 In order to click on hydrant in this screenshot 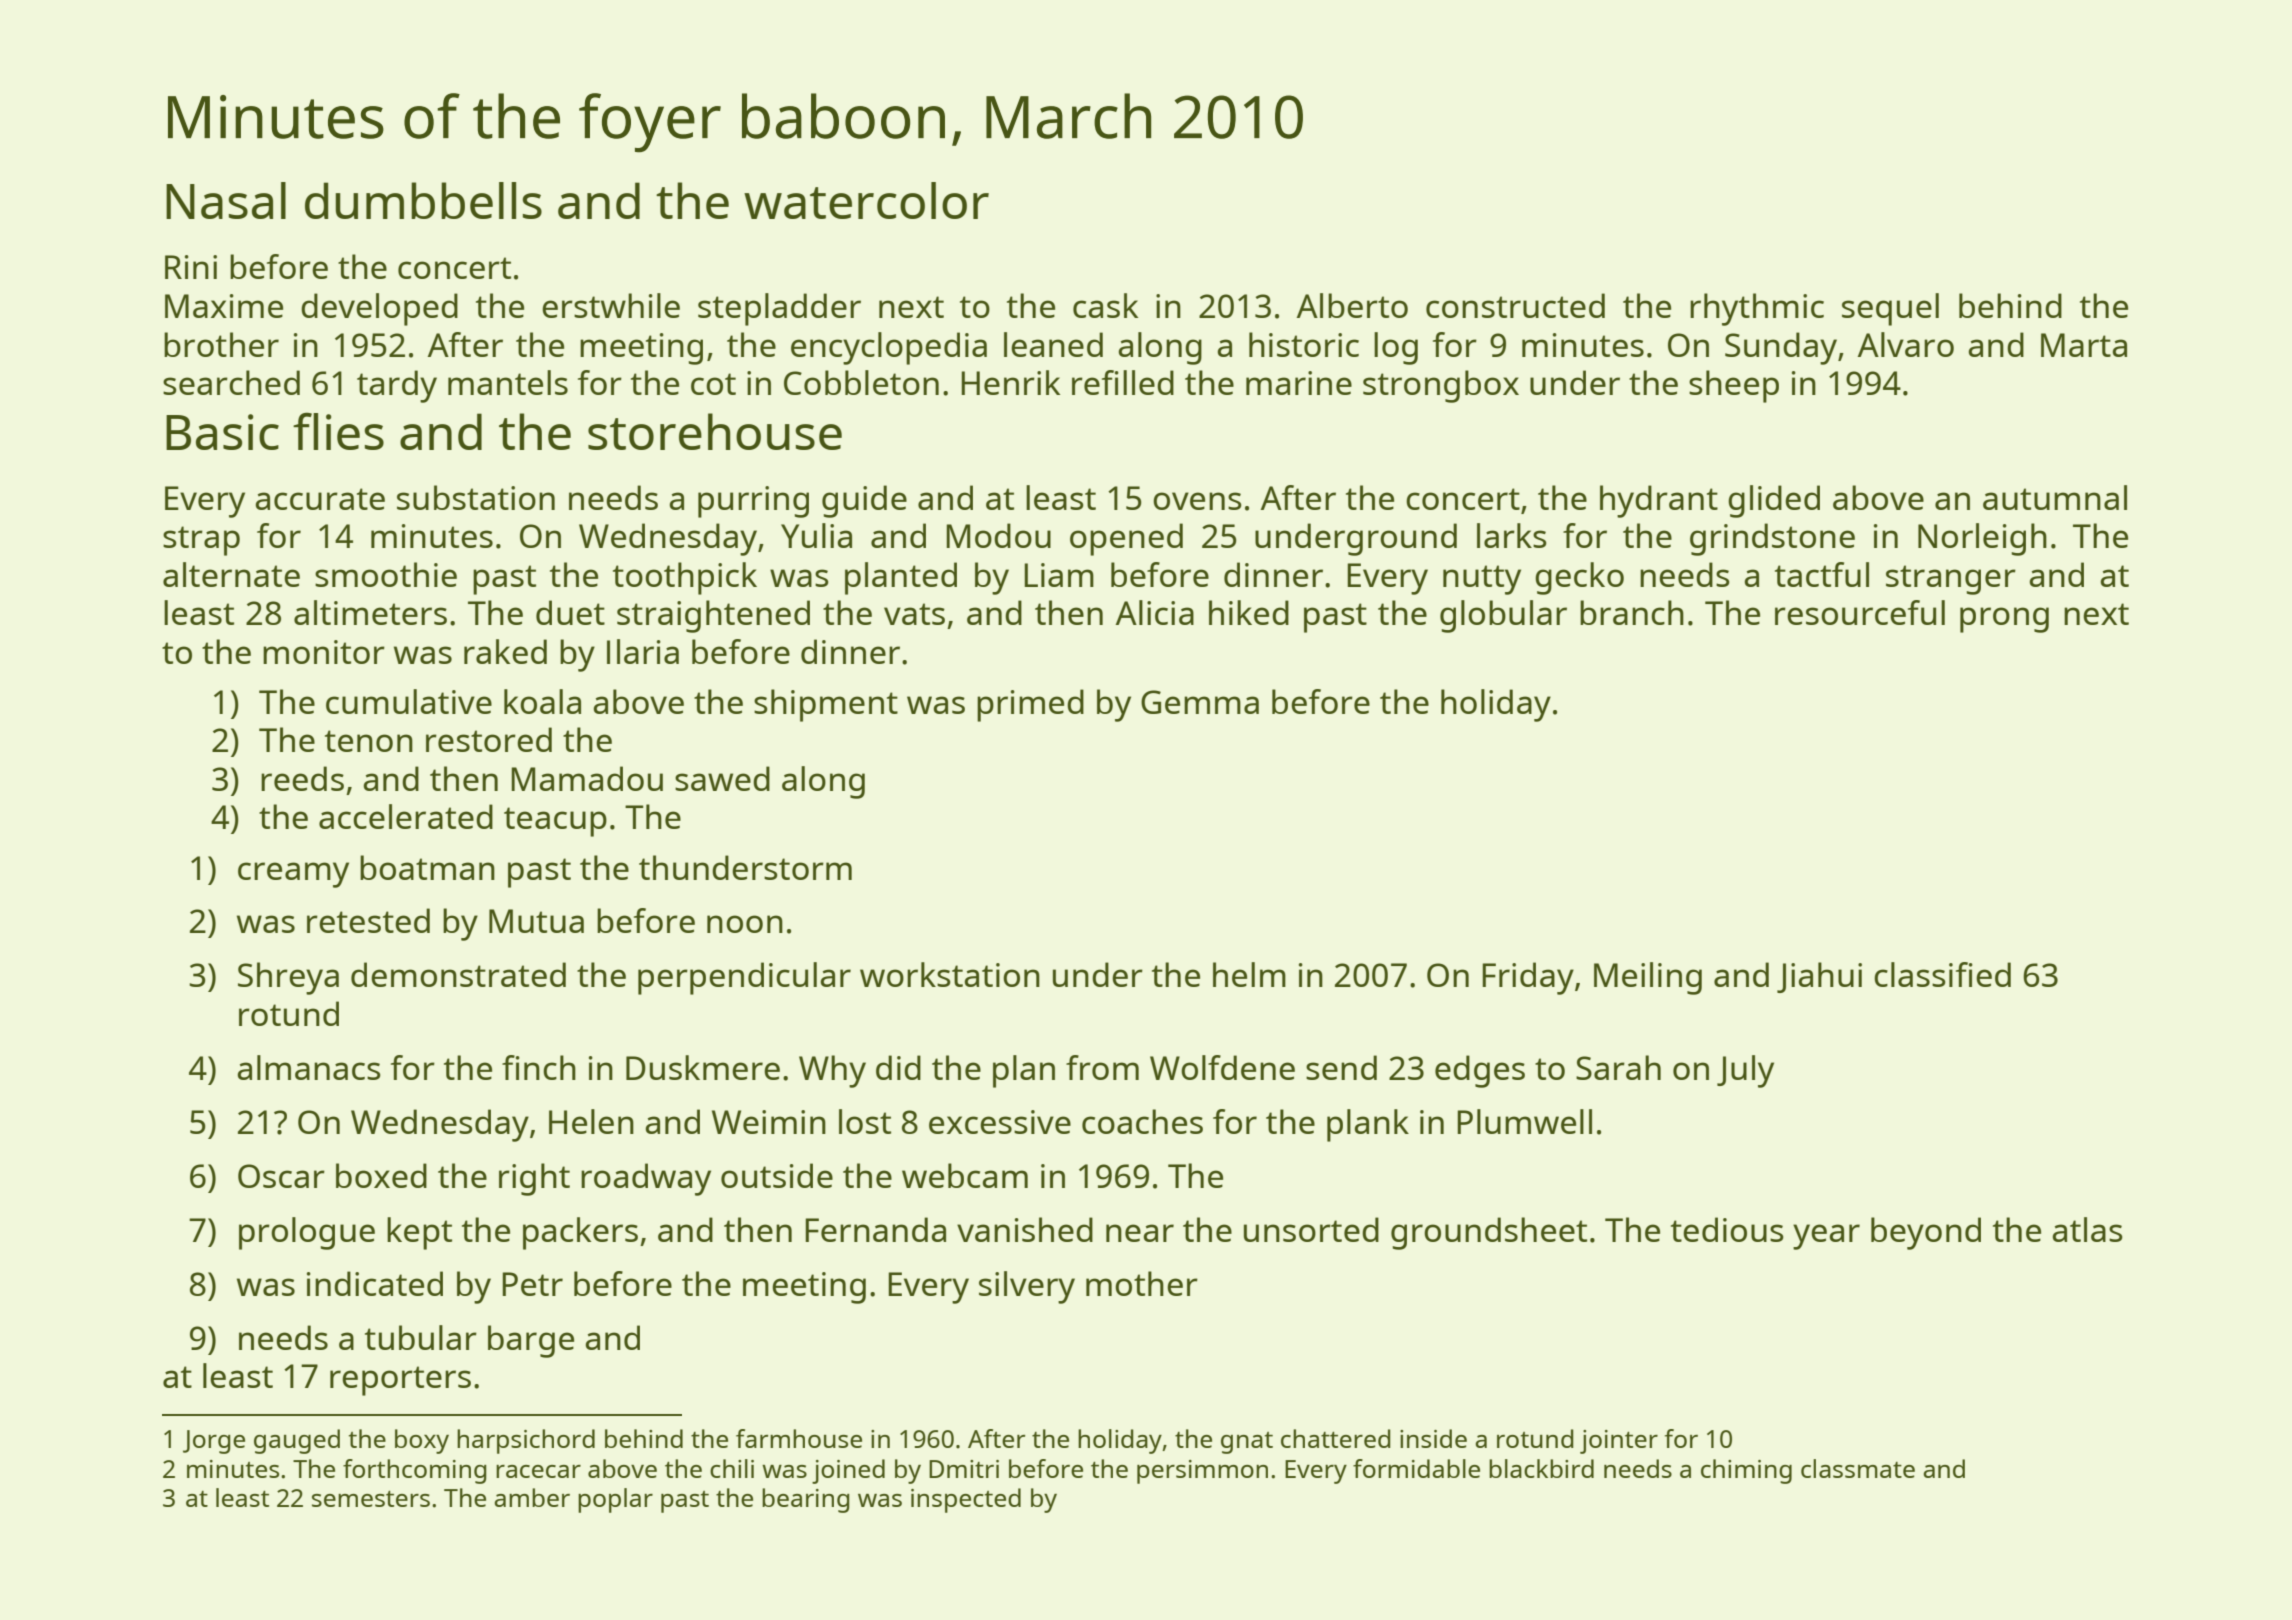, I will do `click(1659, 501)`.
